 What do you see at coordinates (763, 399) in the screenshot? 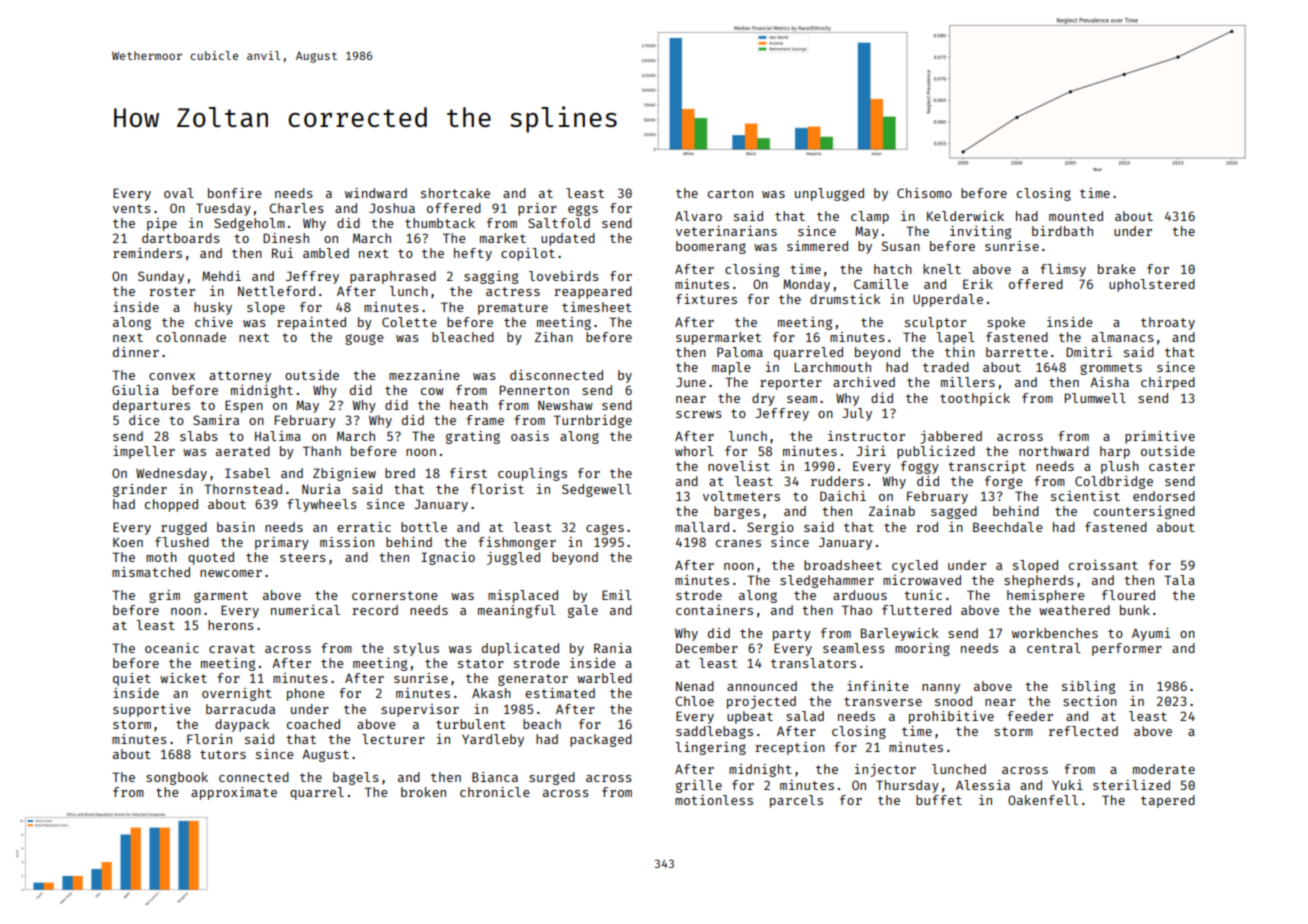
I see `dry` at bounding box center [763, 399].
